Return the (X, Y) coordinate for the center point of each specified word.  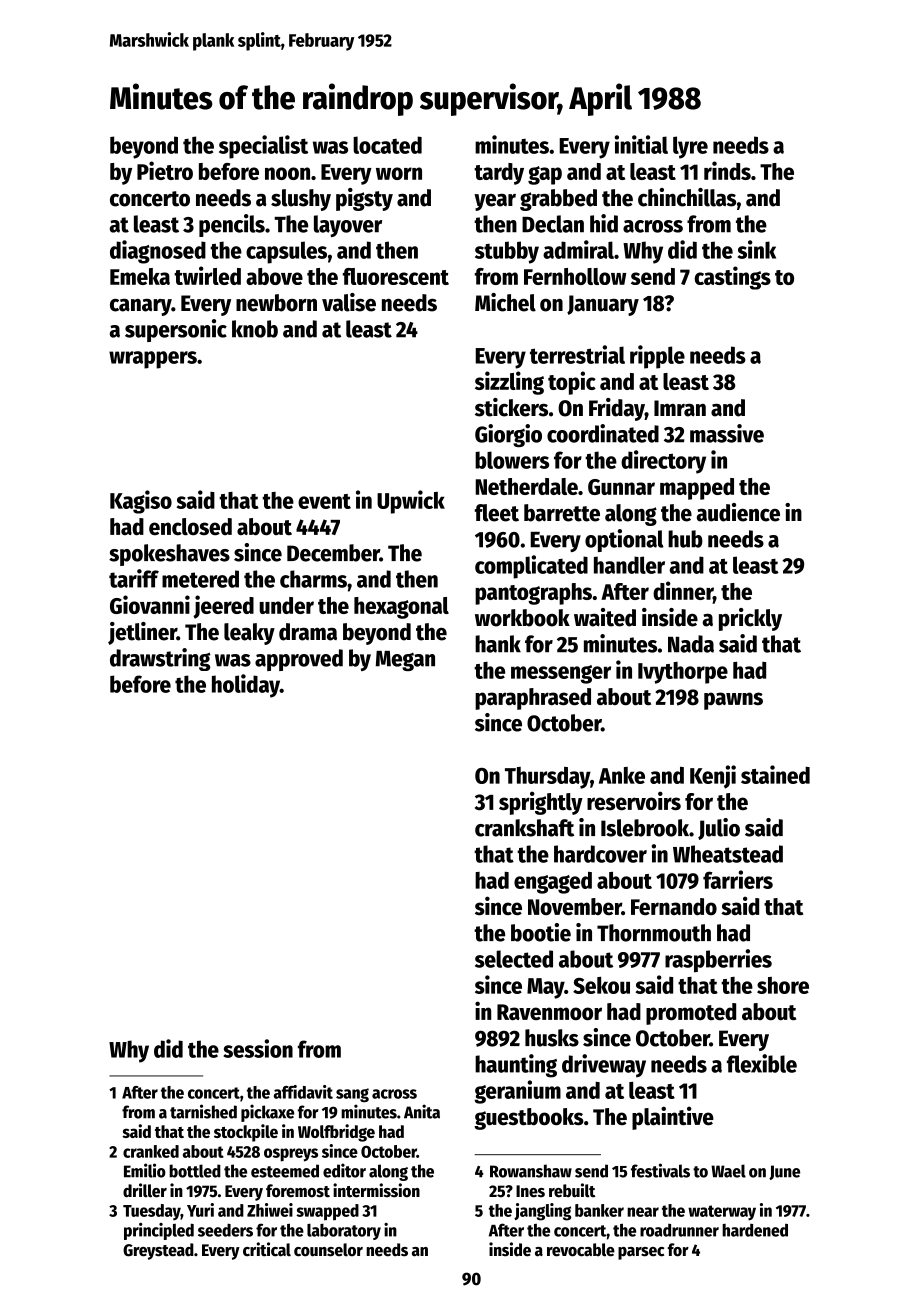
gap (545, 175)
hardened (755, 1230)
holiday (246, 686)
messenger (561, 674)
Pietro (165, 170)
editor (344, 1170)
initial (641, 144)
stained (775, 774)
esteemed (285, 1171)
